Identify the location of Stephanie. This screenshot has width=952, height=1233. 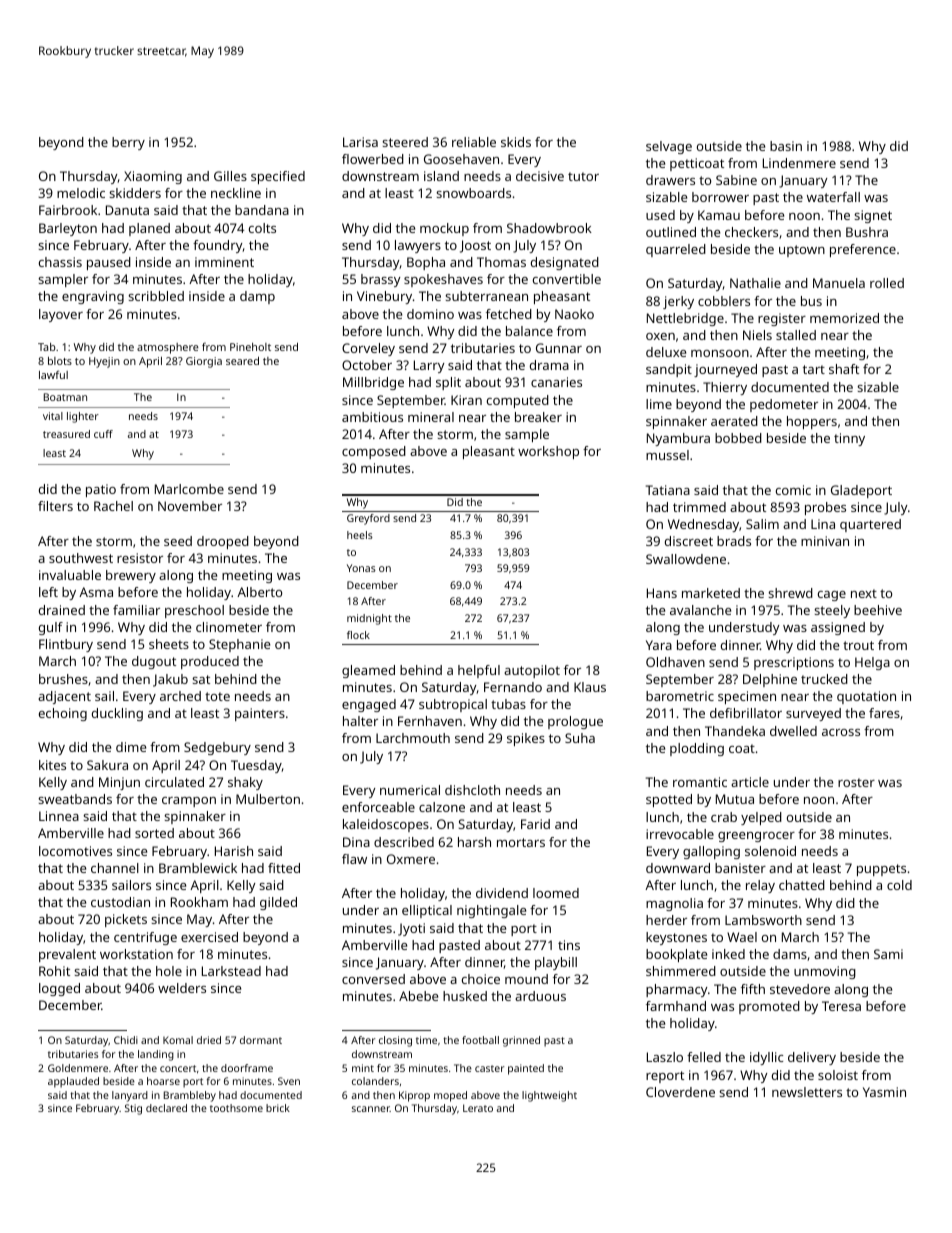
(239, 645).
